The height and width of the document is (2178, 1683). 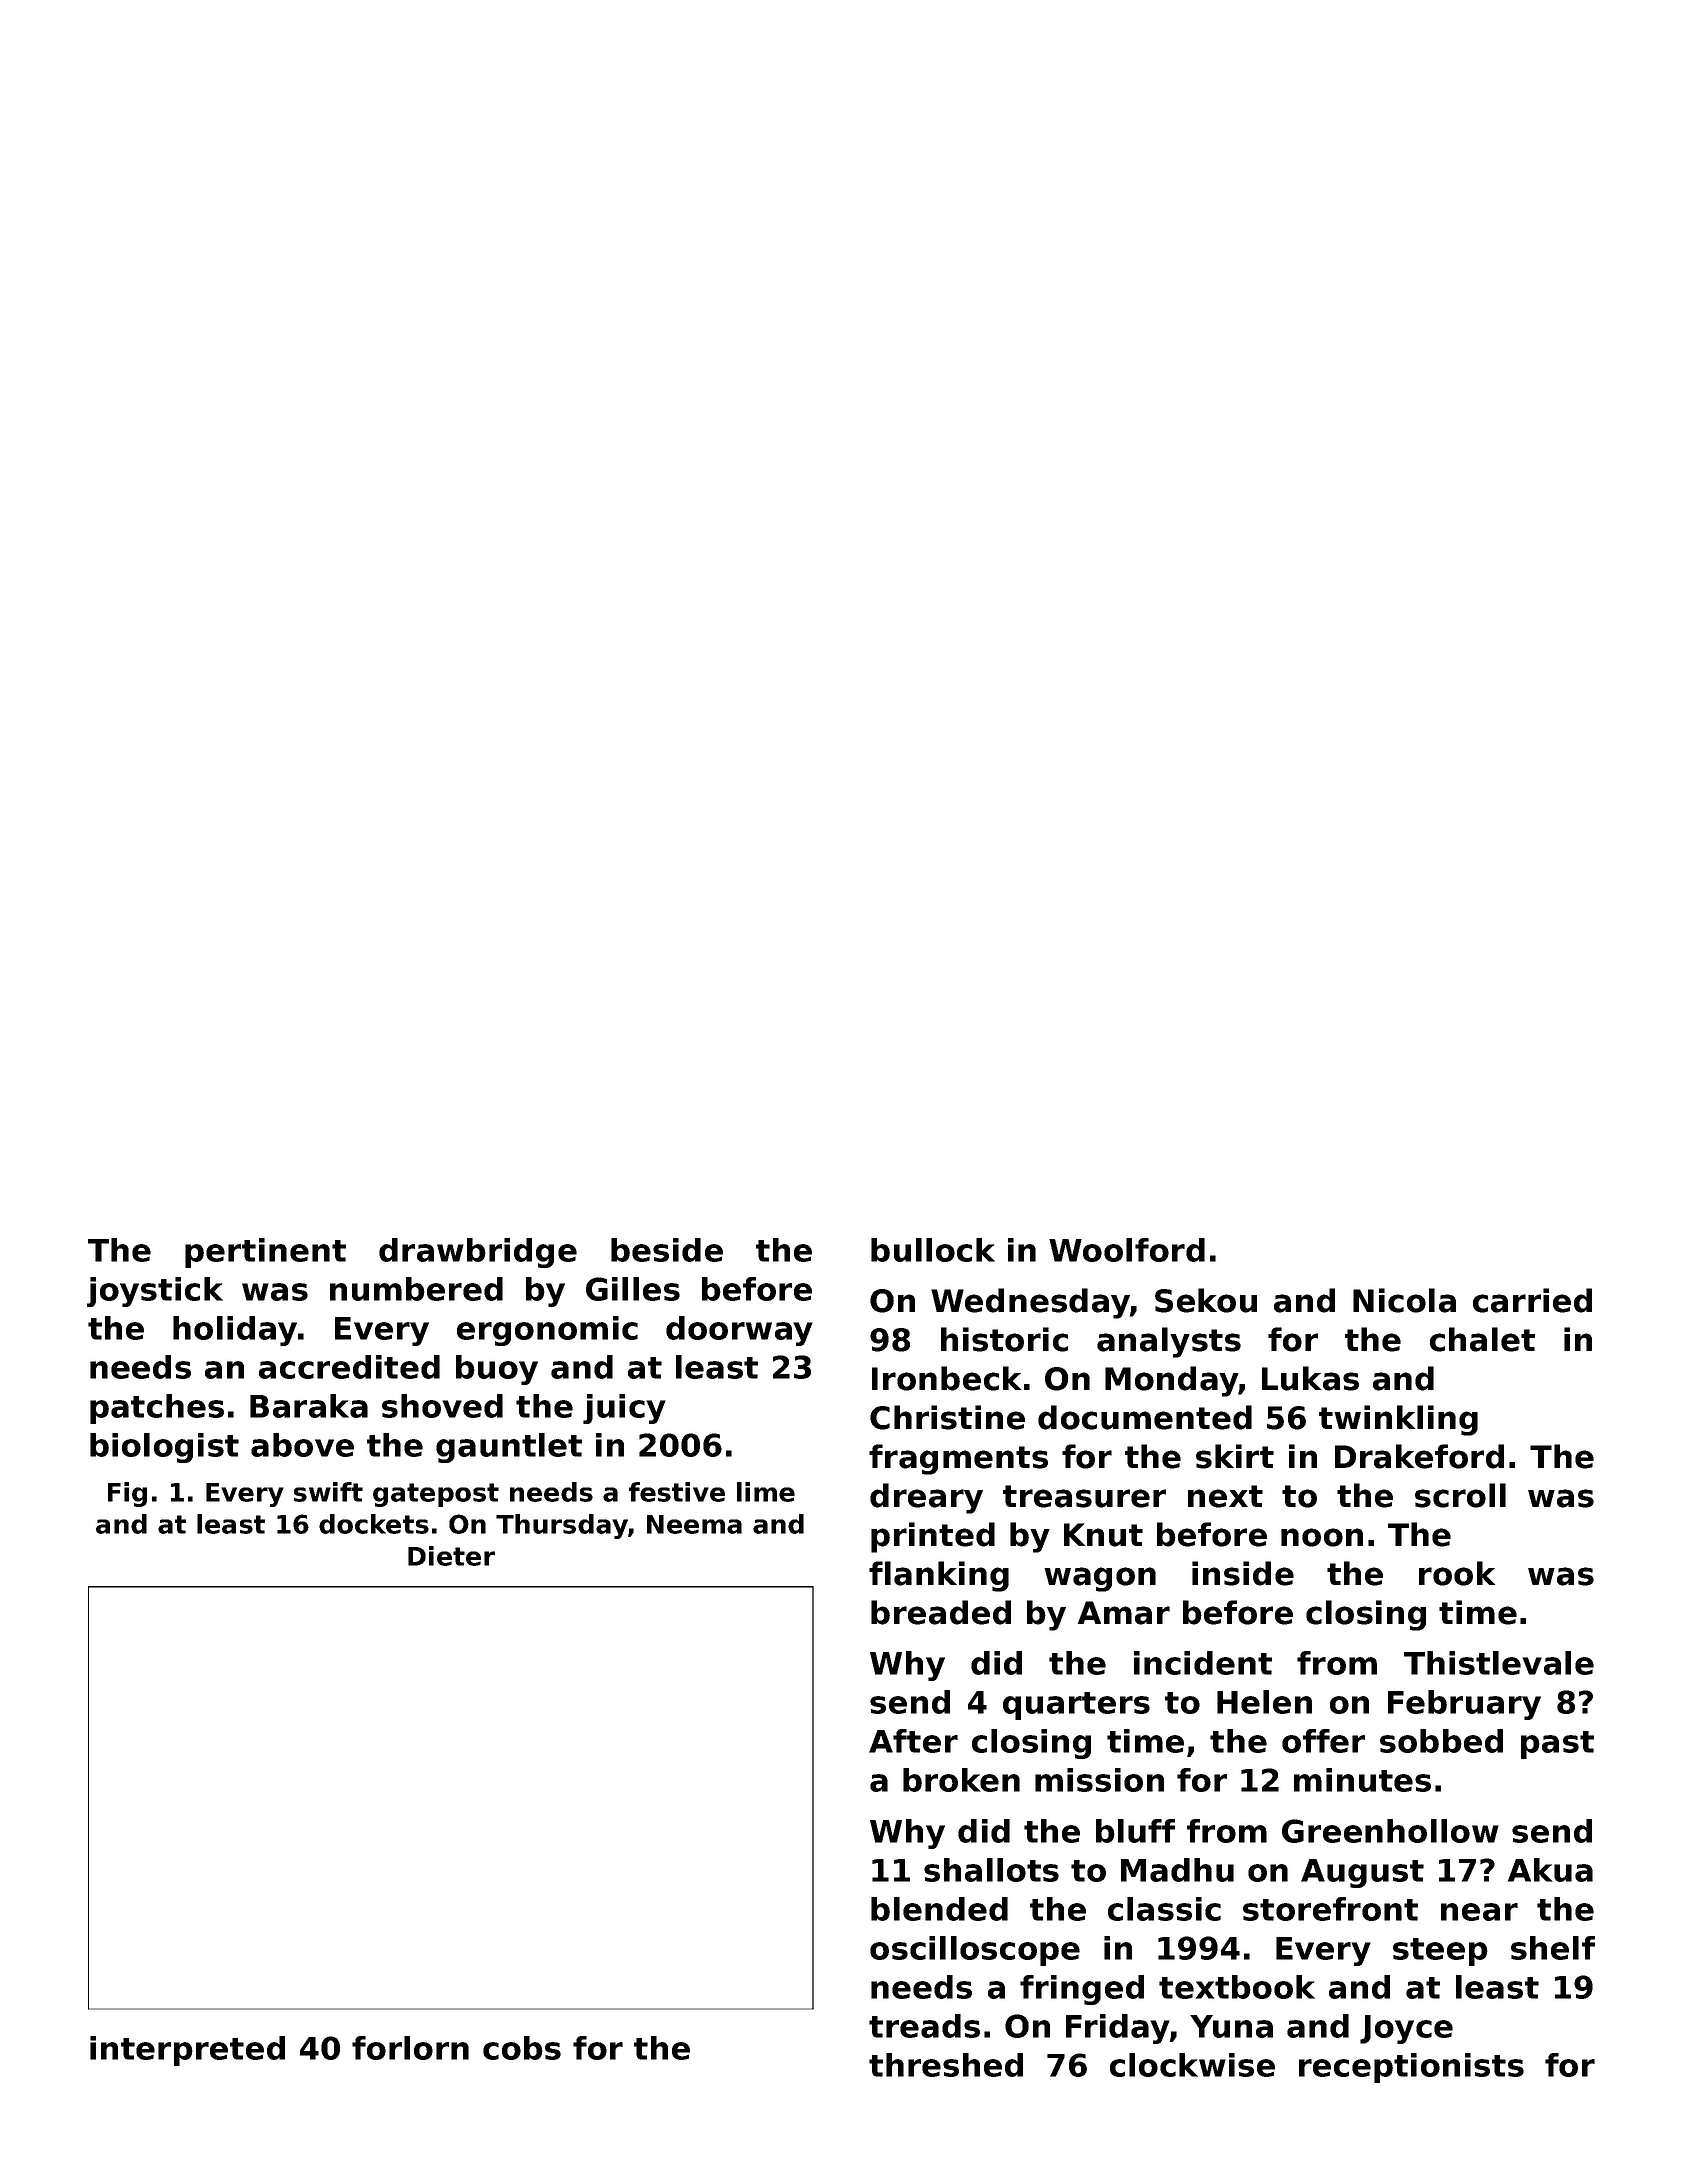 I want to click on pertinent, so click(x=265, y=1253).
